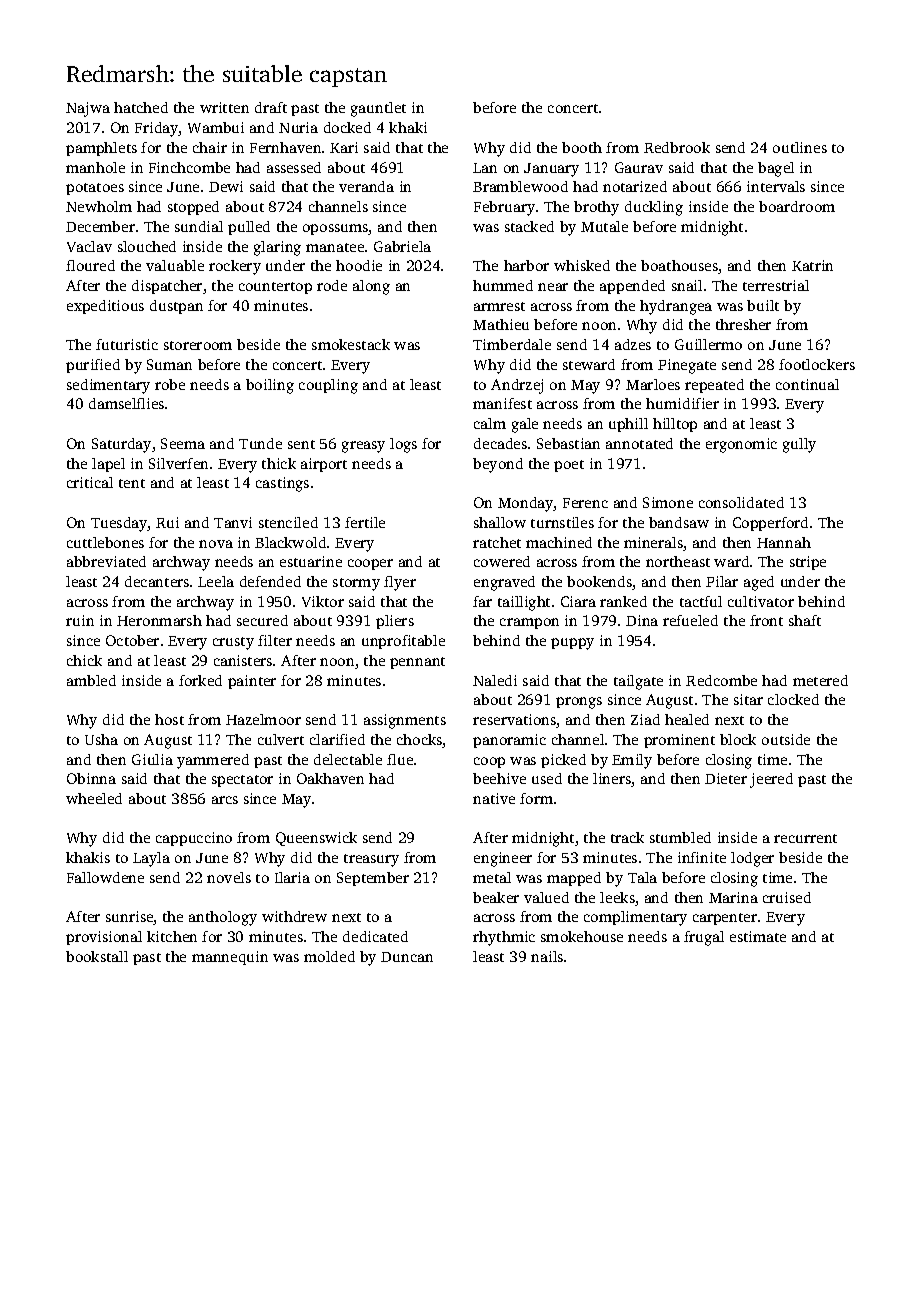 The width and height of the screenshot is (924, 1308). What do you see at coordinates (704, 938) in the screenshot?
I see `frugal` at bounding box center [704, 938].
